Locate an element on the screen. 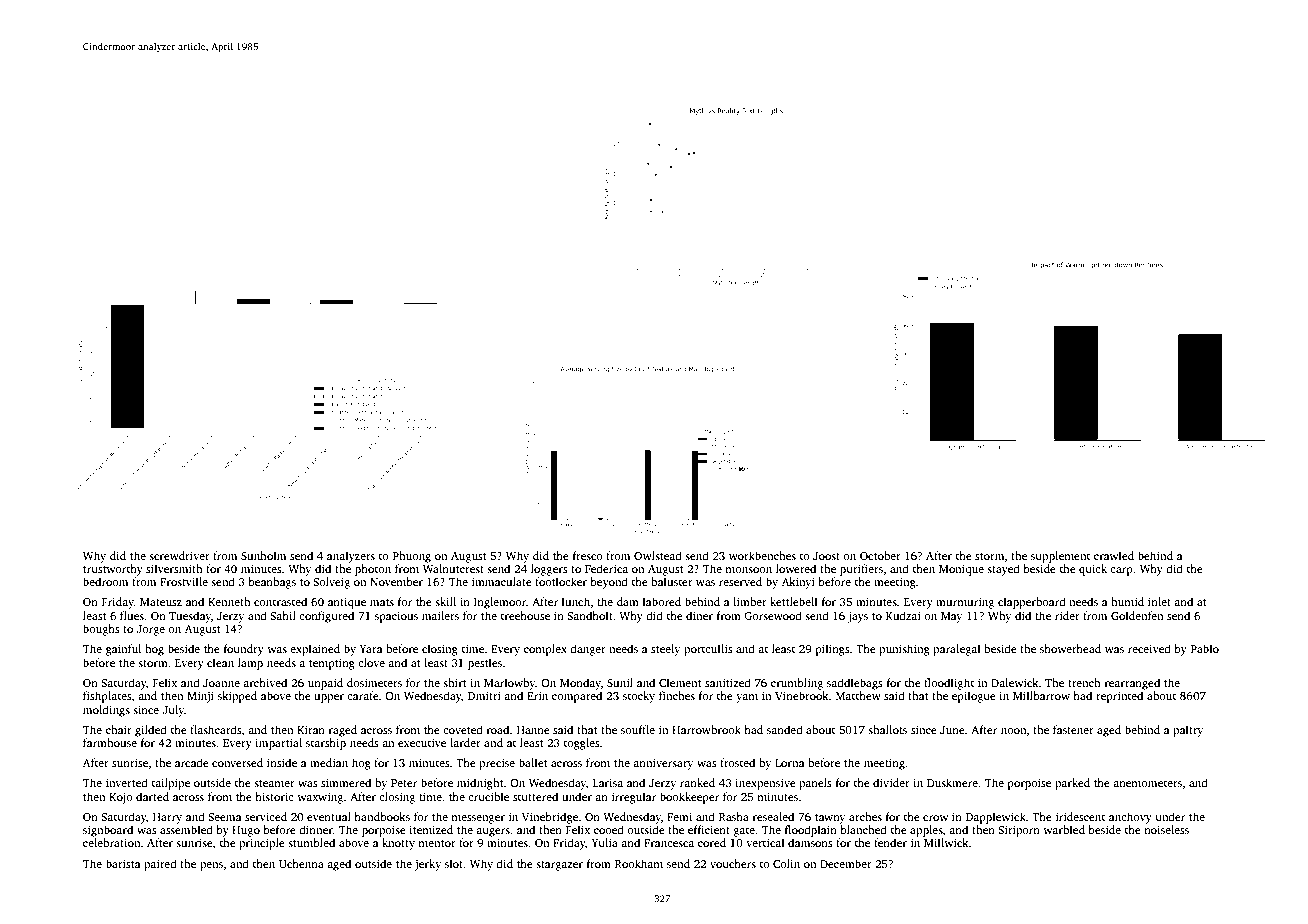 The width and height of the screenshot is (1308, 924). flashcards is located at coordinates (216, 729).
